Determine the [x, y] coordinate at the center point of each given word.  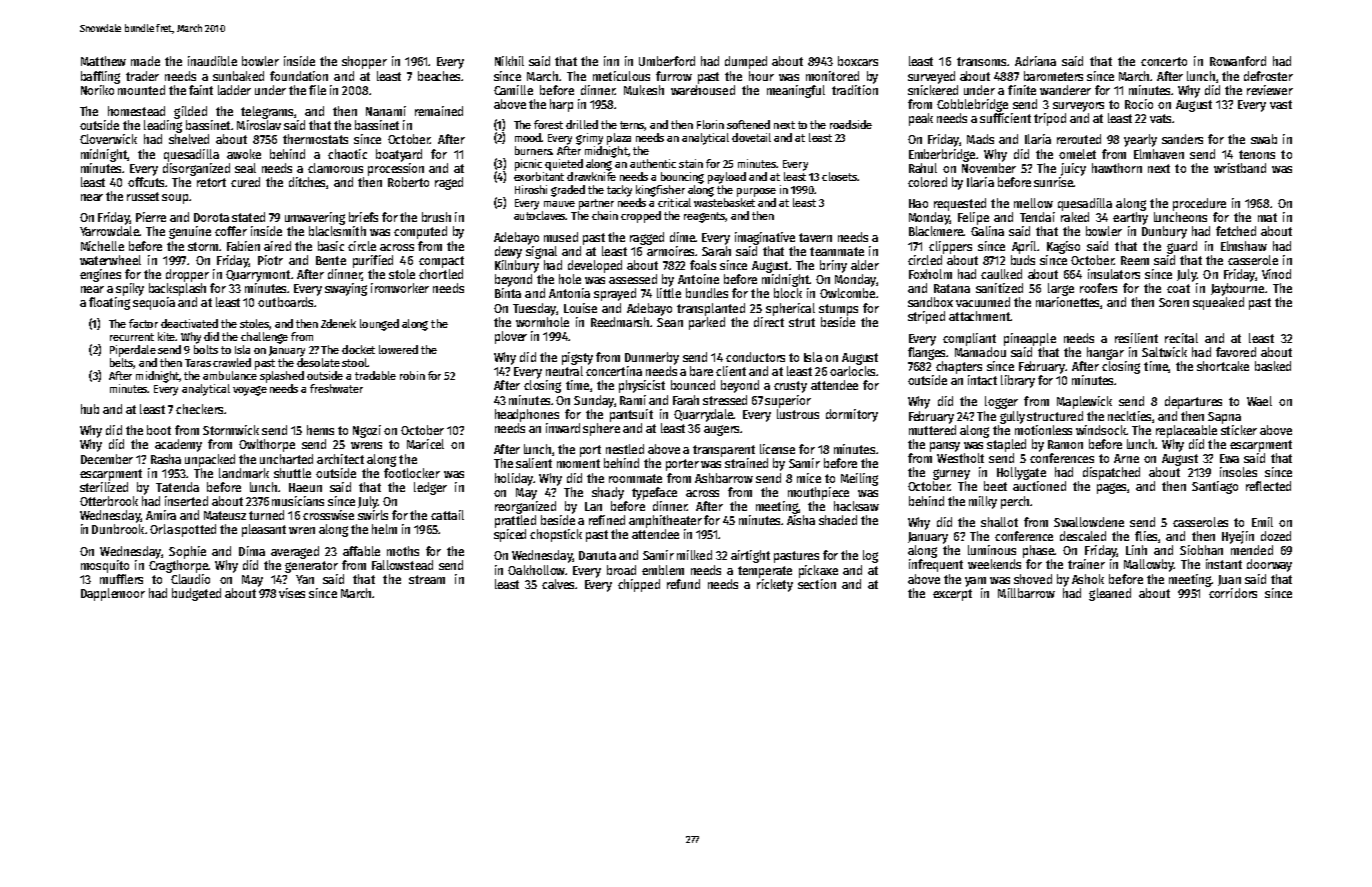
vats [1160, 118]
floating [109, 303]
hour [761, 76]
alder [865, 265]
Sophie [187, 552]
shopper [364, 62]
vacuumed [983, 302]
